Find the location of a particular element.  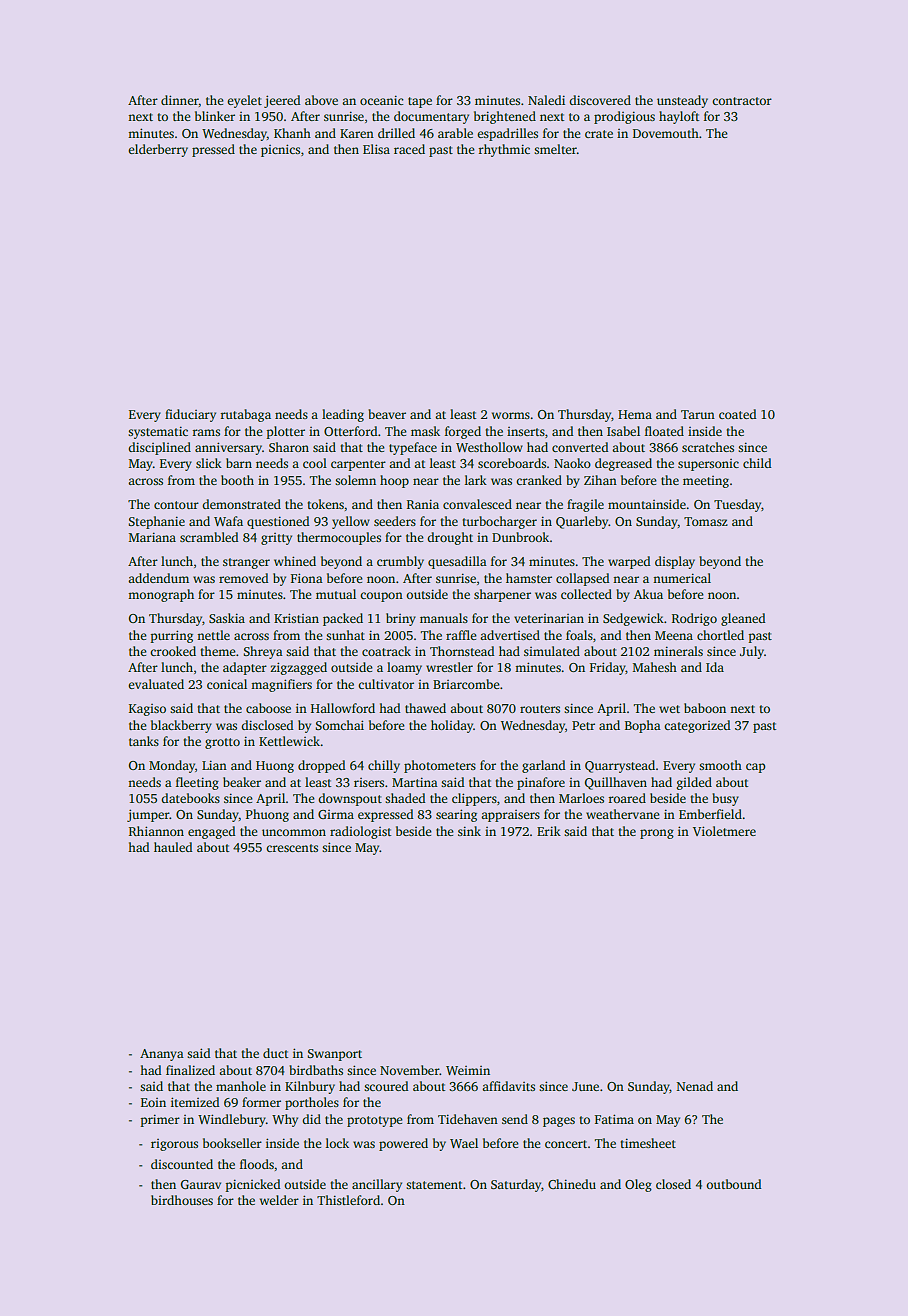

Swanport is located at coordinates (334, 1055).
